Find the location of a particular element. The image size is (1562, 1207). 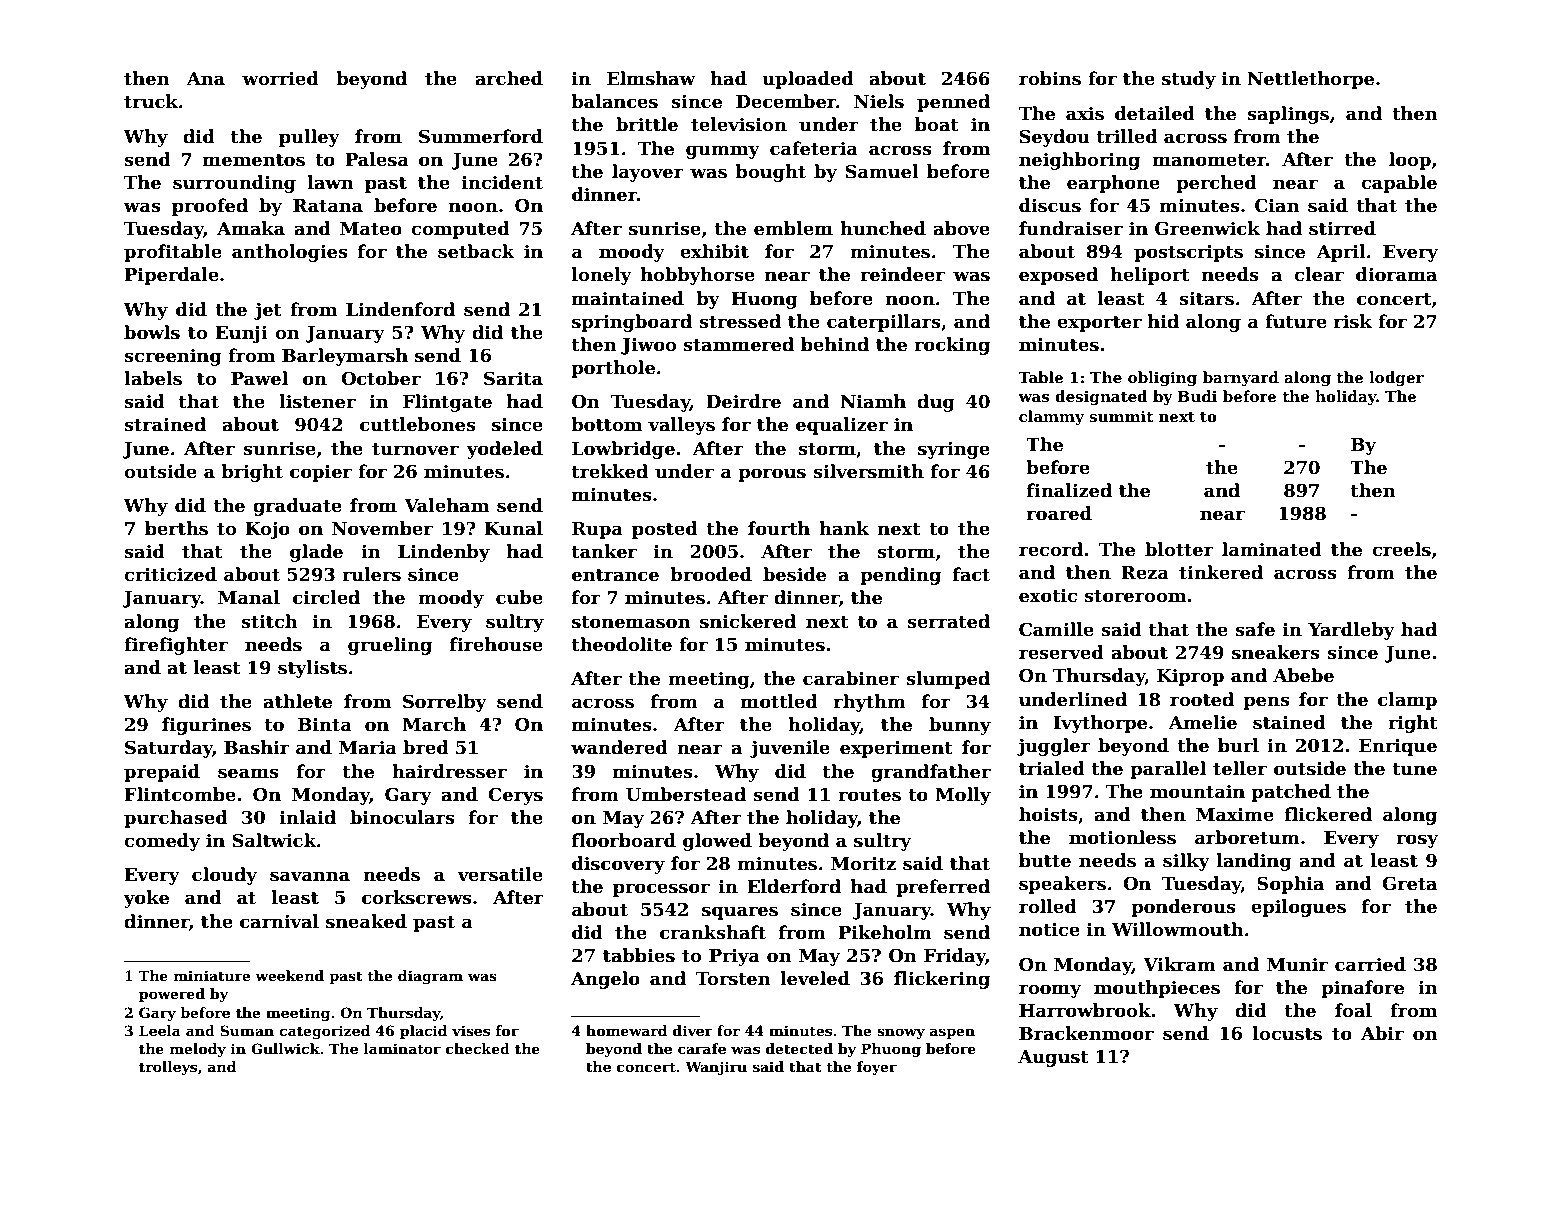

figurines is located at coordinates (206, 726).
